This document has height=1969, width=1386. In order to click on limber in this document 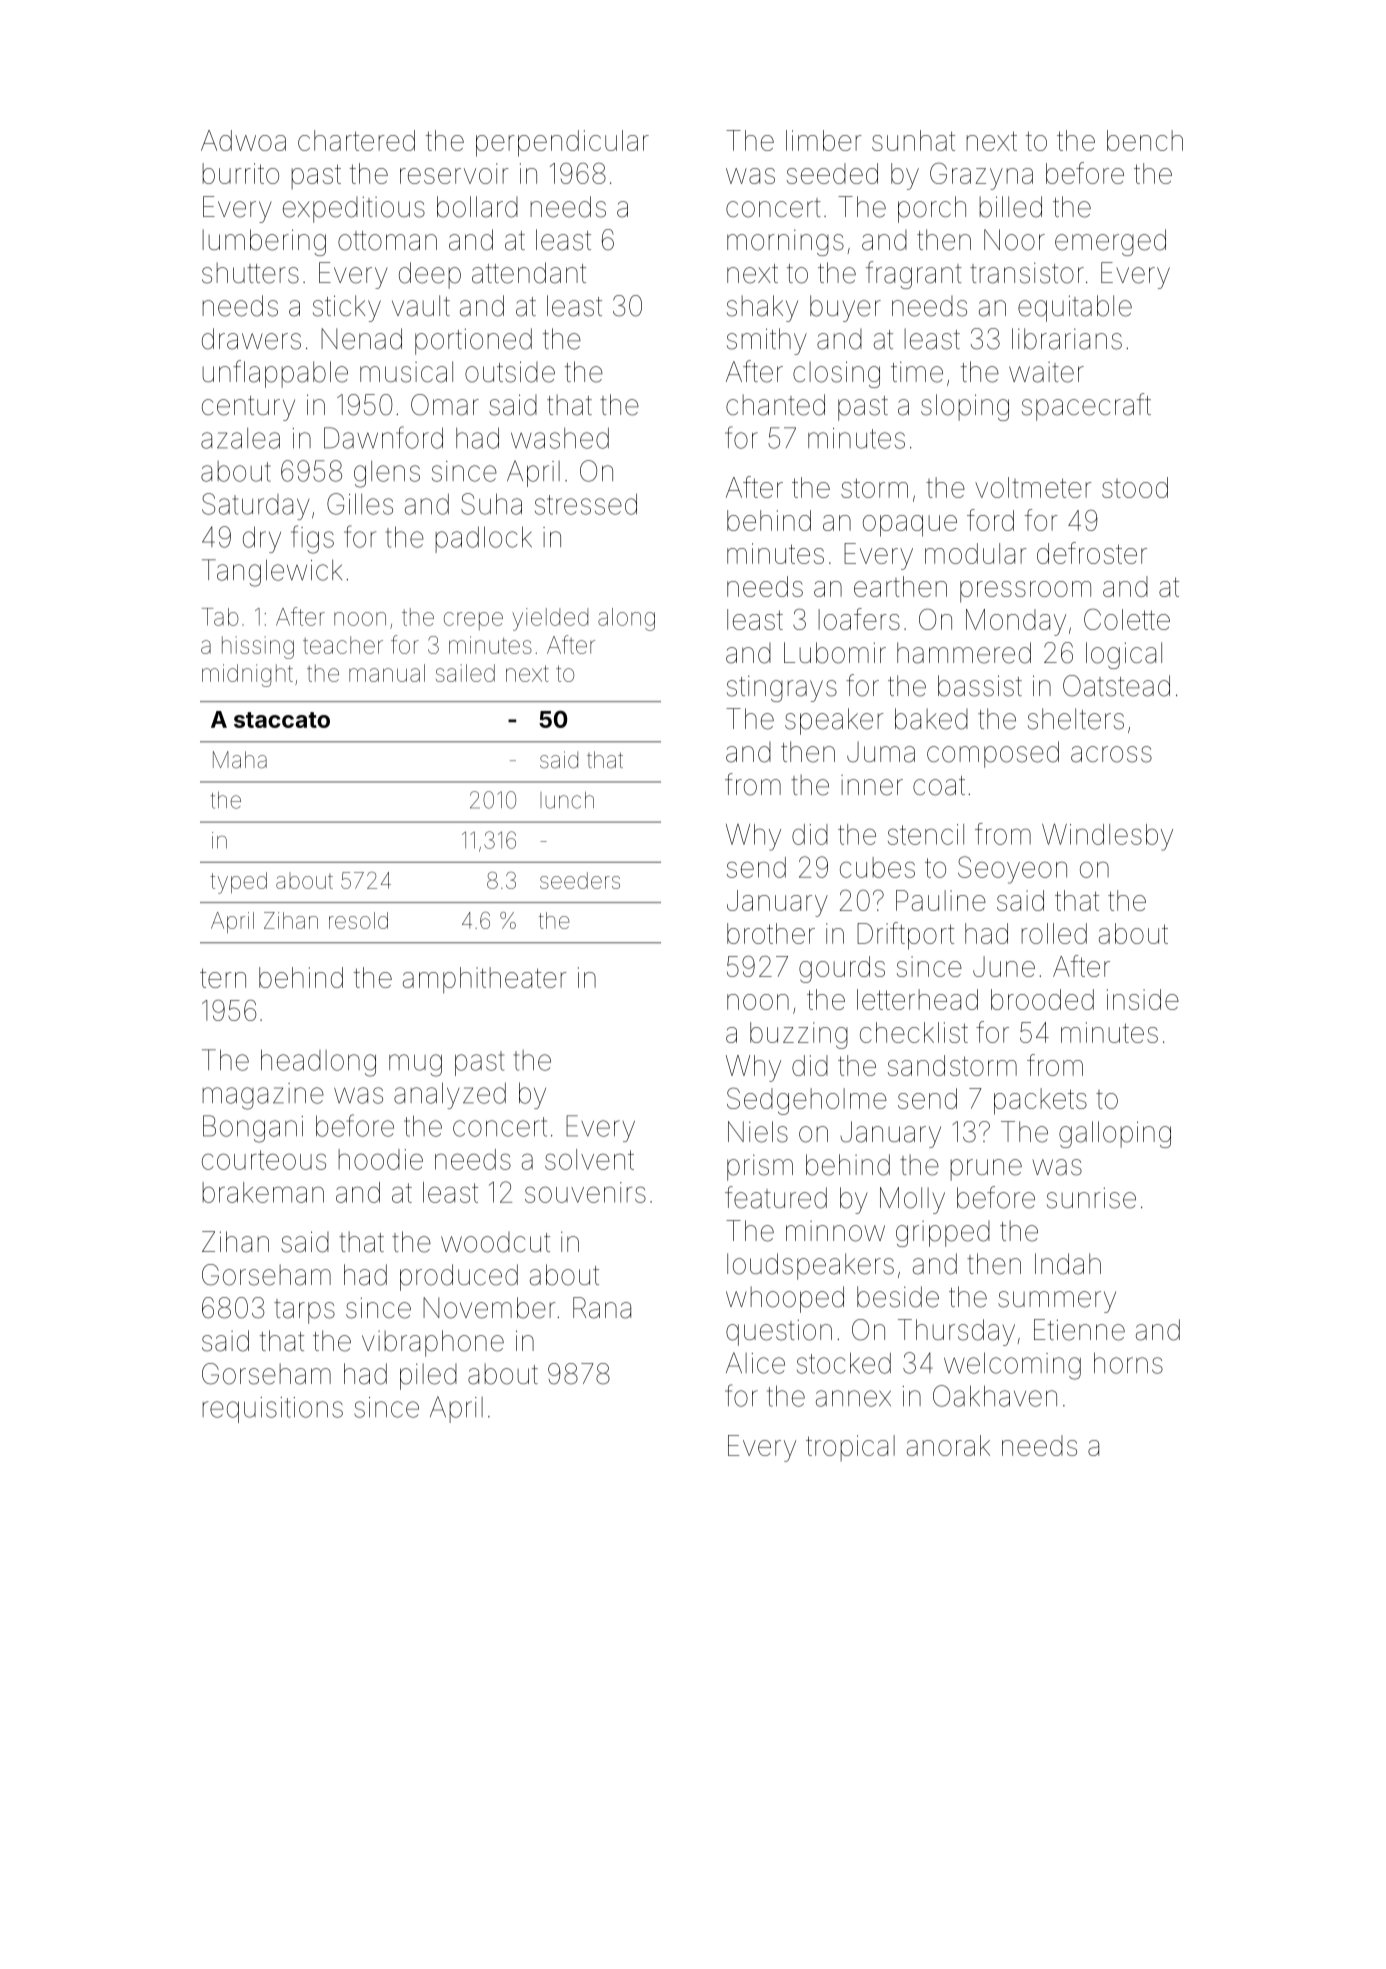, I will do `click(824, 140)`.
